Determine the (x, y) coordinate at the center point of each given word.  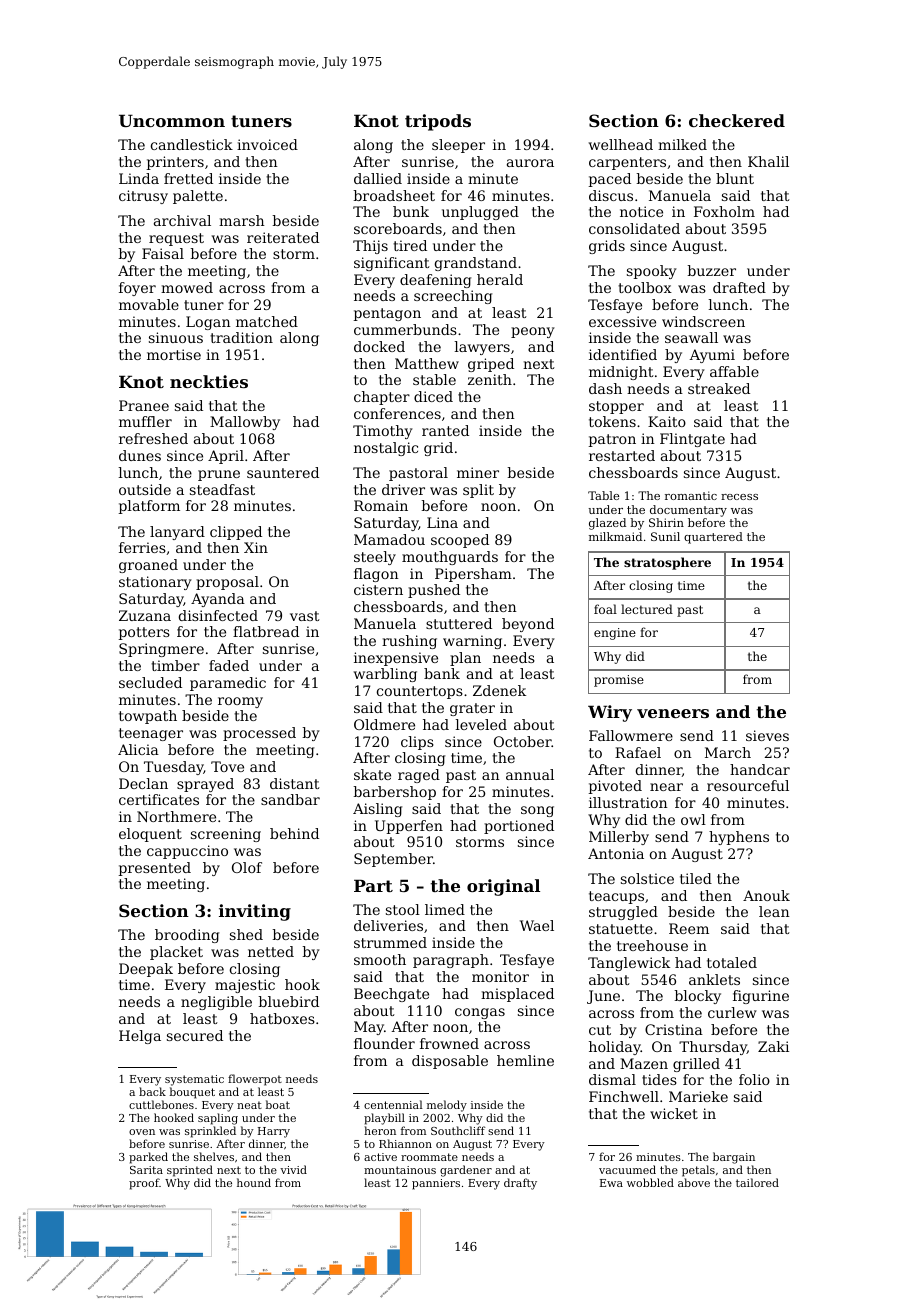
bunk (411, 211)
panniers (436, 1184)
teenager (151, 734)
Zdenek (499, 690)
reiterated (283, 237)
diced (433, 396)
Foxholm (724, 211)
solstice (647, 878)
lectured (647, 609)
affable (734, 371)
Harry (274, 1132)
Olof (247, 867)
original (503, 887)
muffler (145, 421)
